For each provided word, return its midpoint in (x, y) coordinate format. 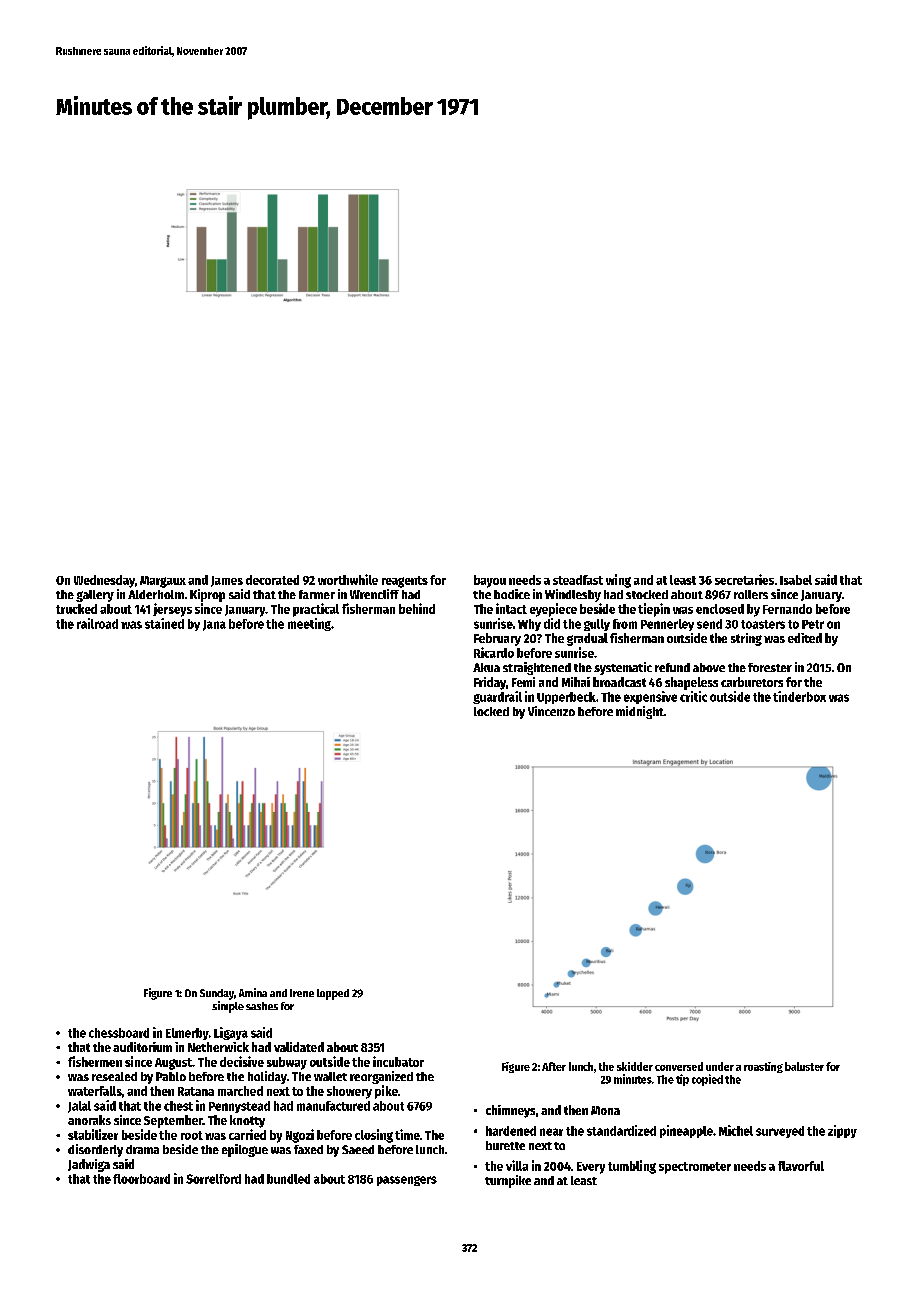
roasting (763, 1067)
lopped (333, 994)
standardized (621, 1130)
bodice (512, 594)
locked (491, 711)
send (709, 624)
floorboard (141, 1179)
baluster (804, 1066)
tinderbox (799, 696)
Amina (253, 992)
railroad (97, 623)
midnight (640, 712)
